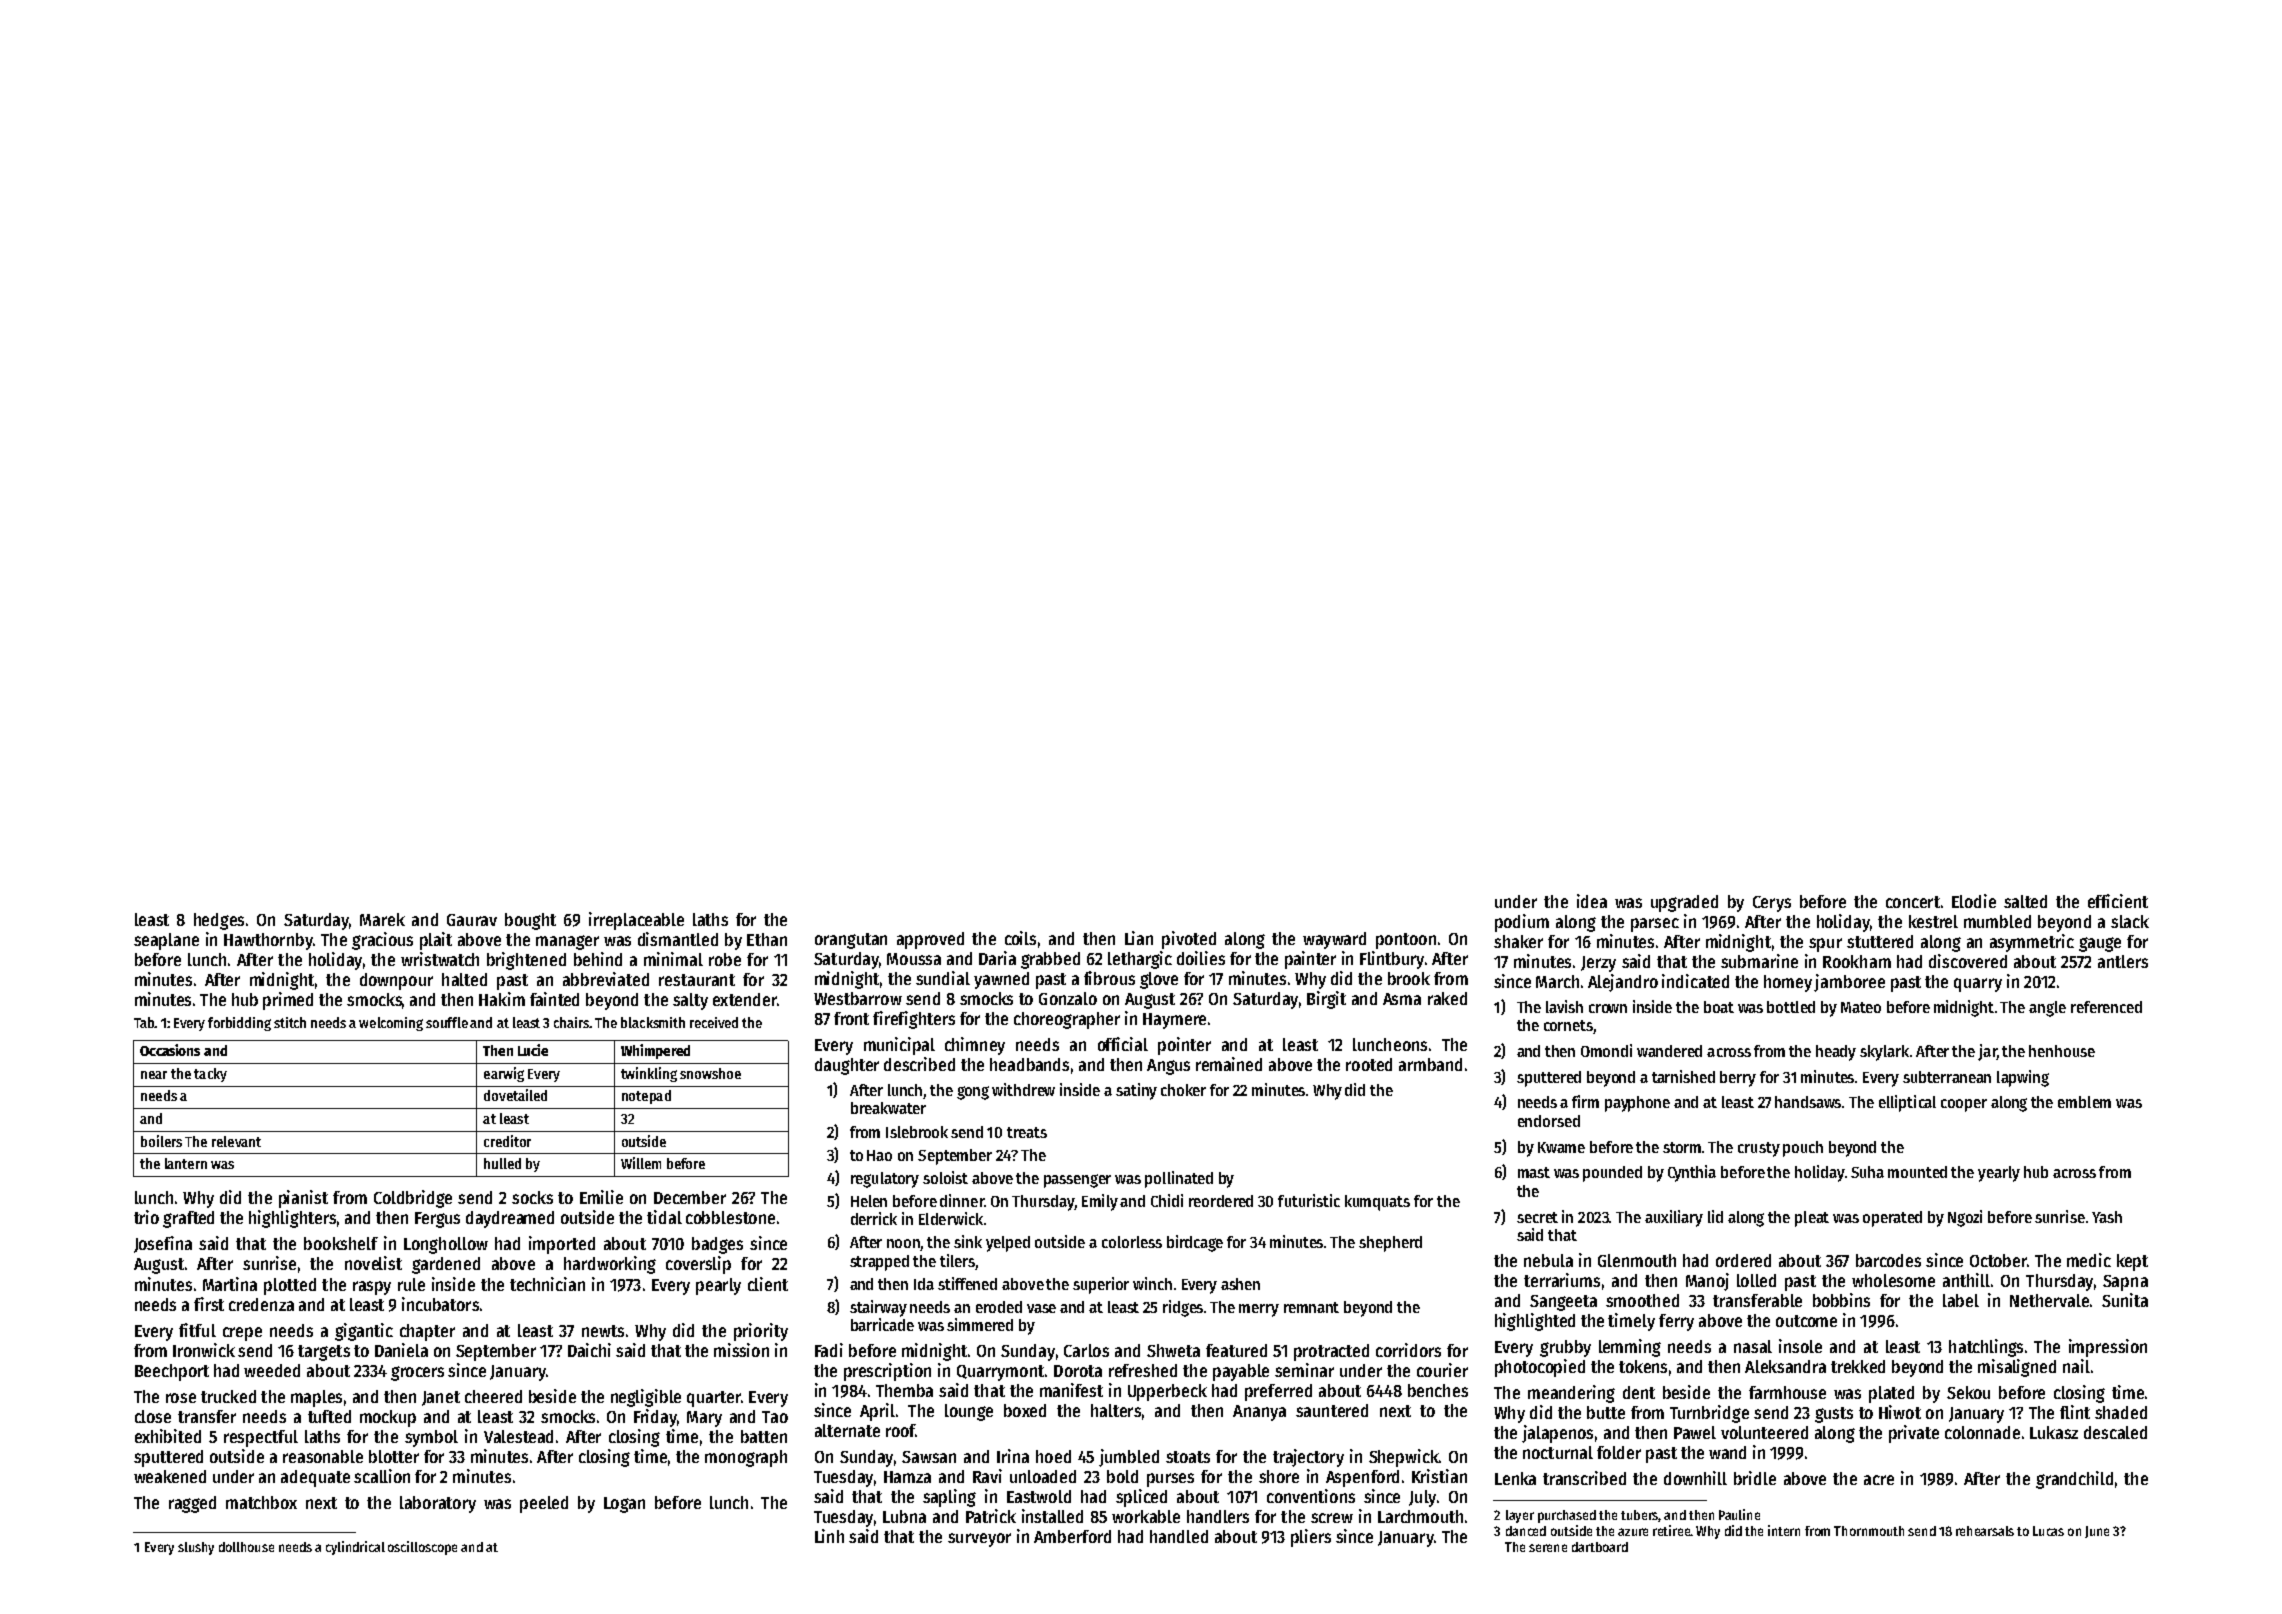 Image resolution: width=2282 pixels, height=1614 pixels. Describe the element at coordinates (163, 1244) in the screenshot. I see `Josefina` at that location.
